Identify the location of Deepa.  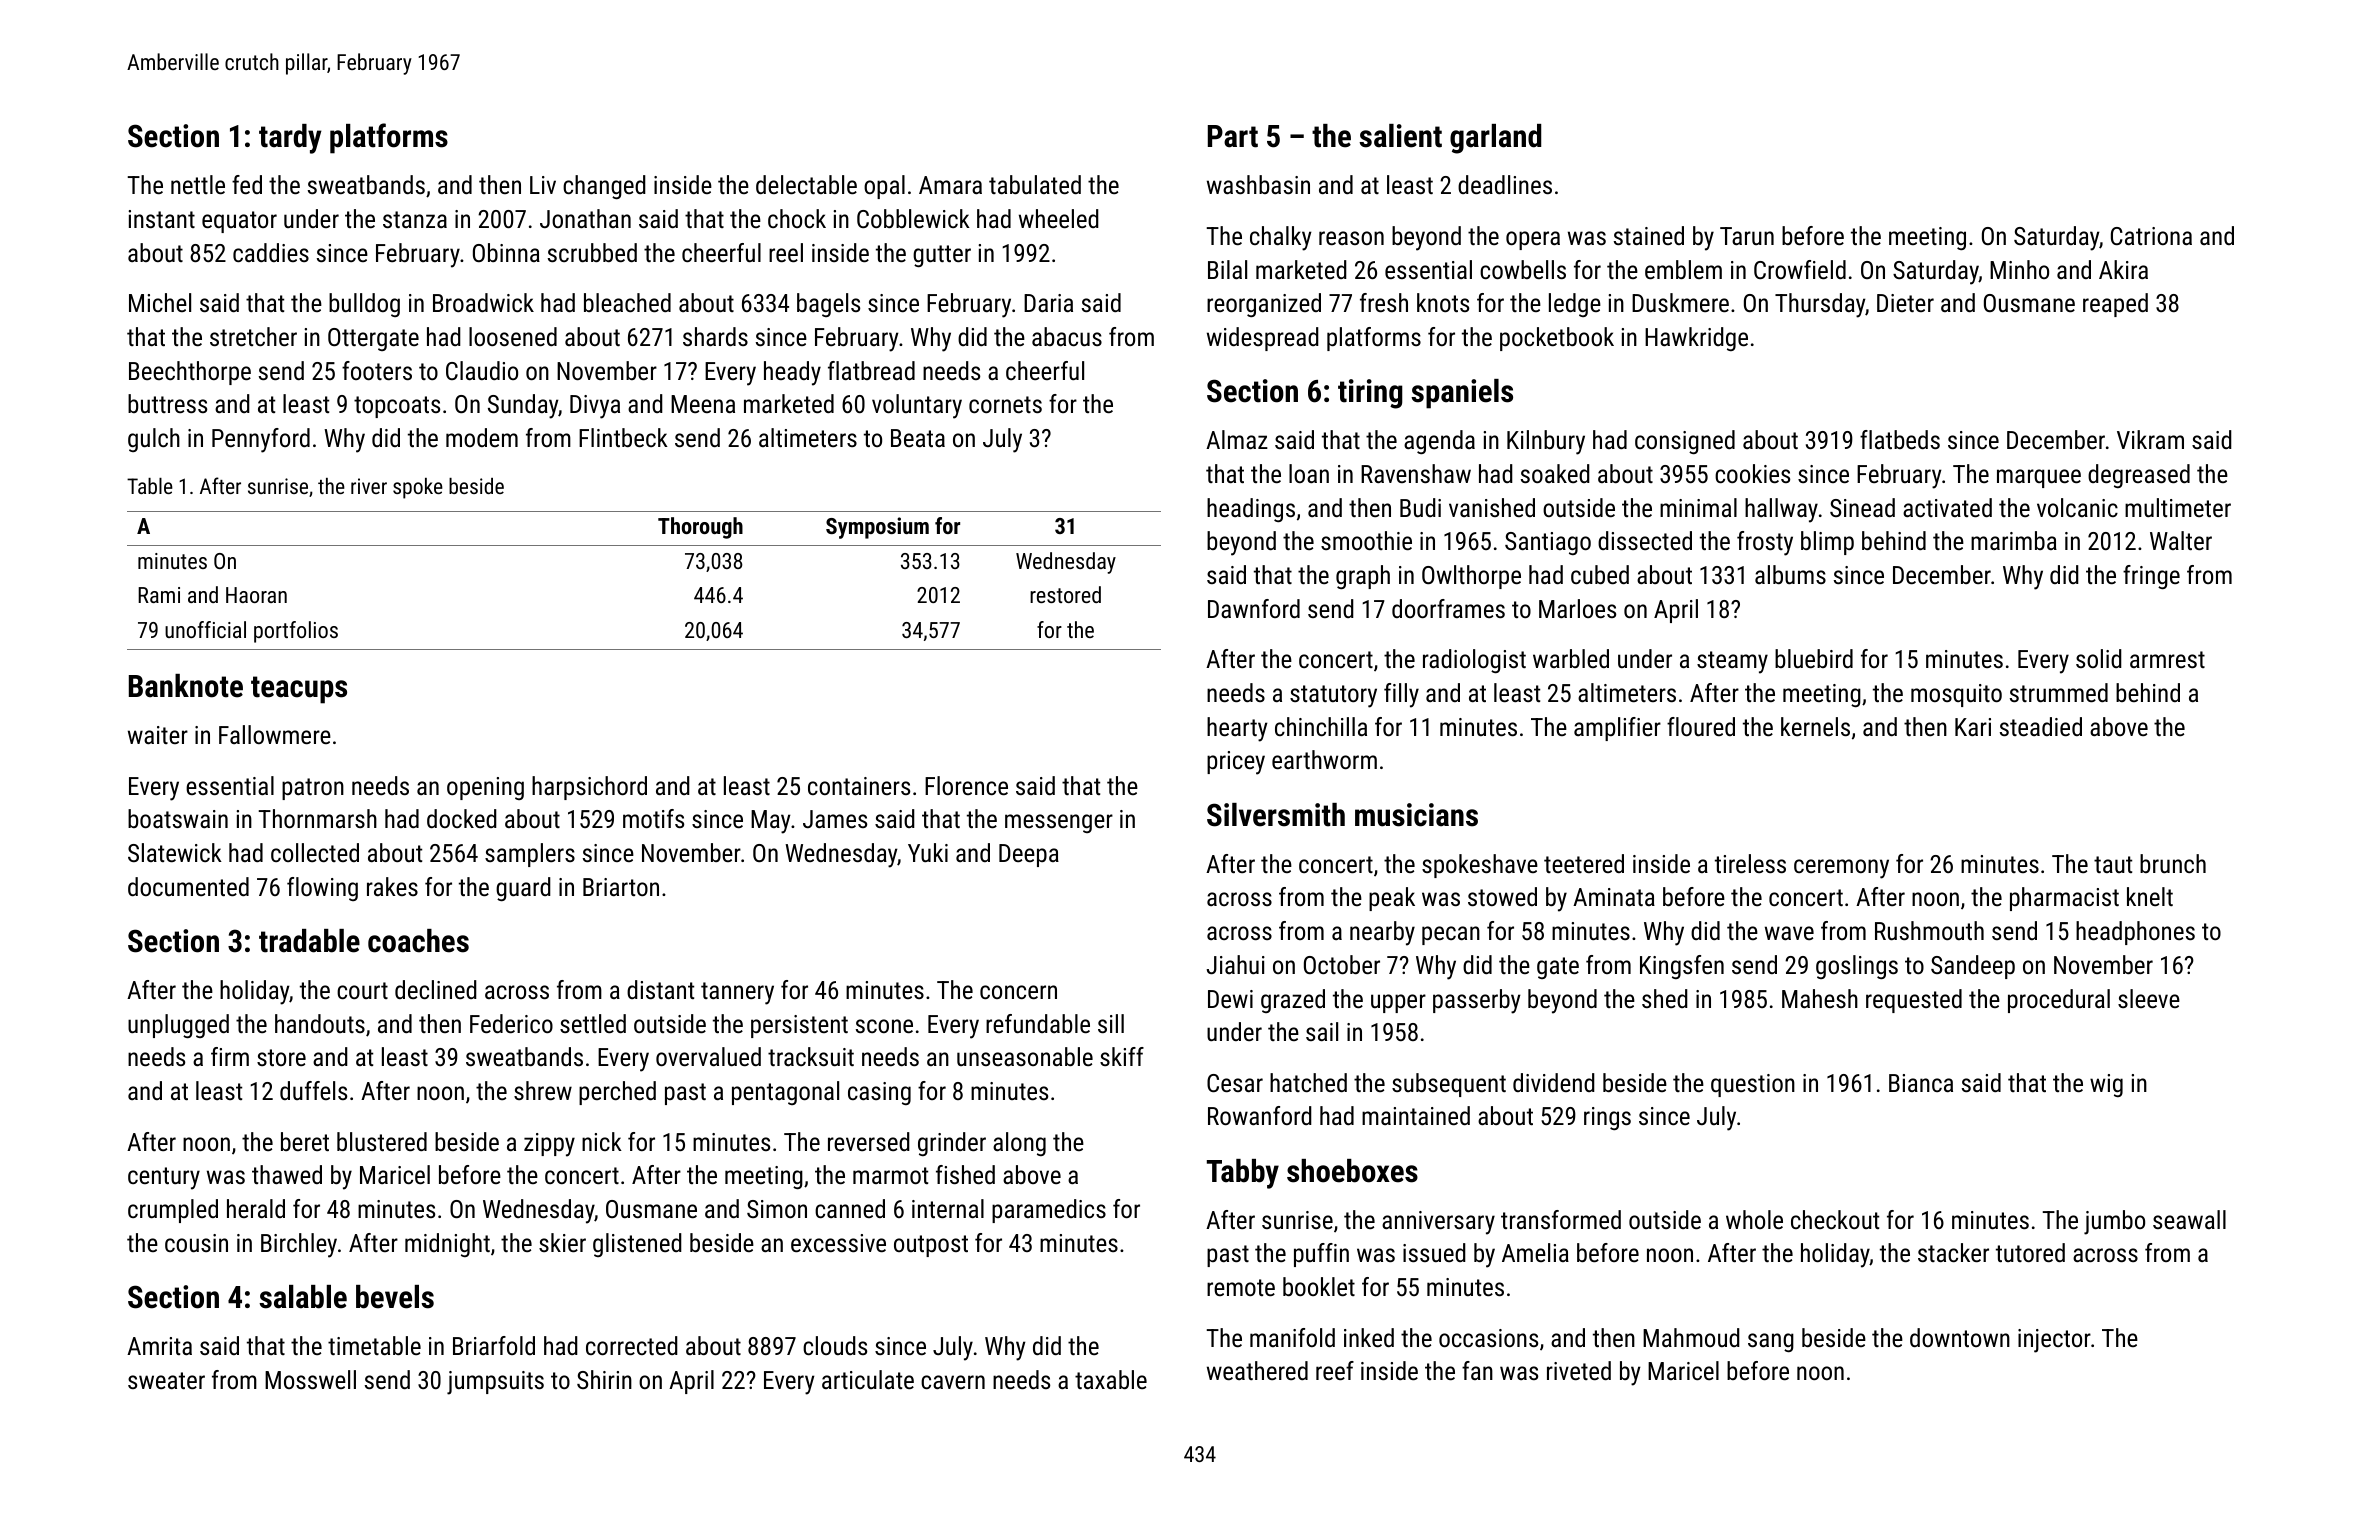
(1029, 855).
